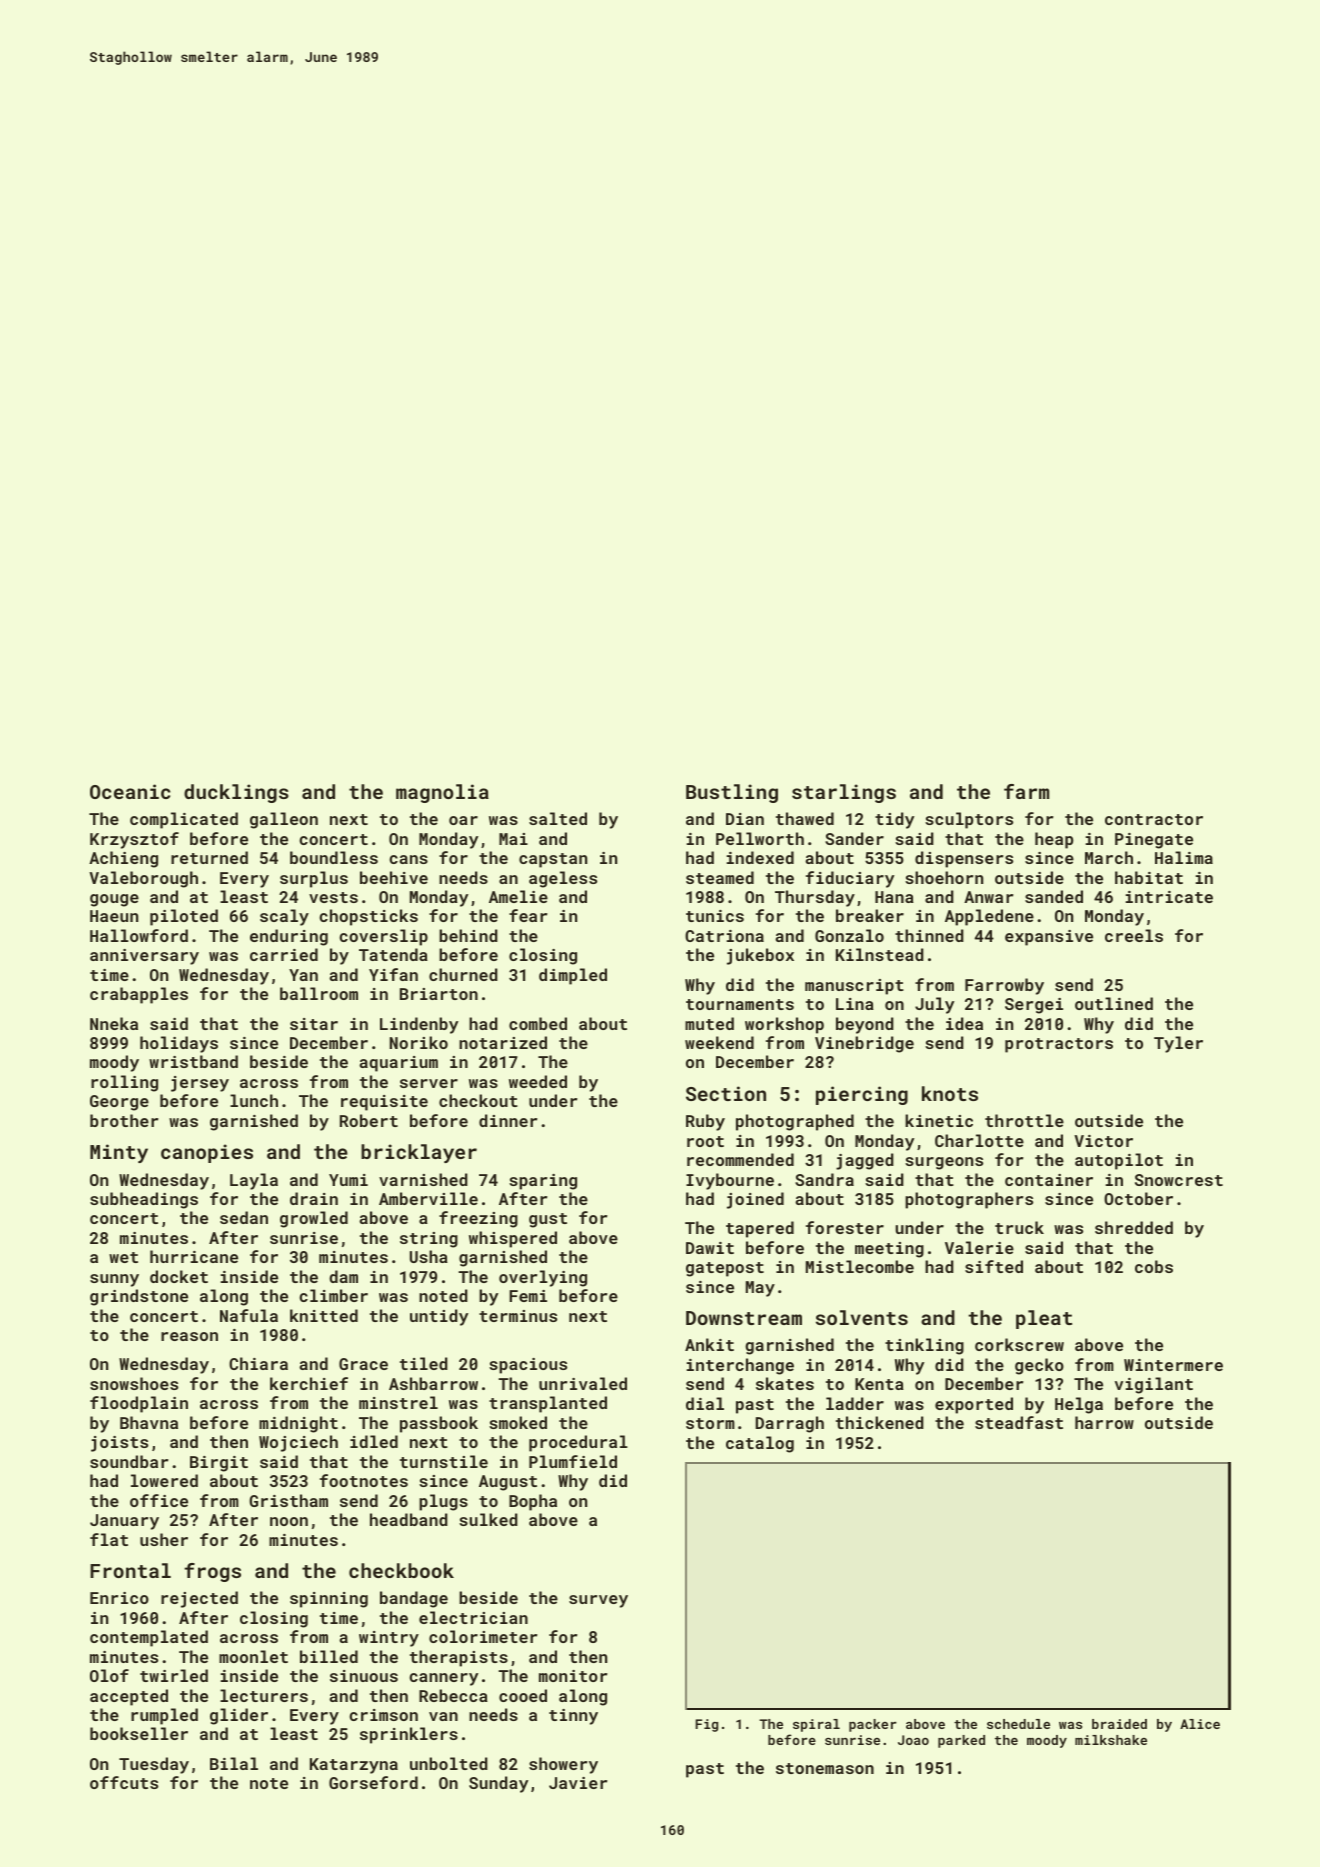 The width and height of the screenshot is (1320, 1867). I want to click on catalog, so click(760, 1444).
